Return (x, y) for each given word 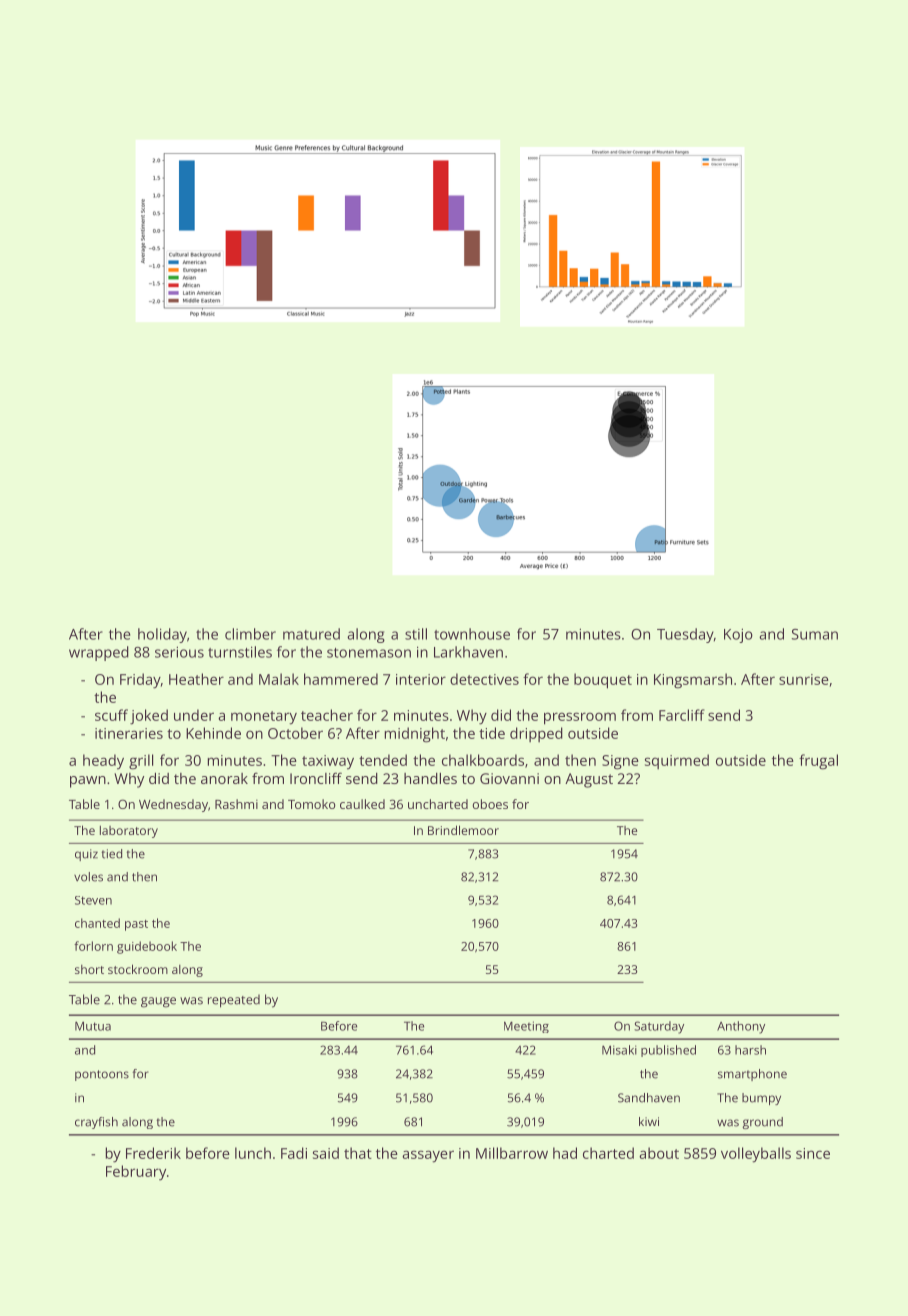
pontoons (102, 1075)
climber (250, 634)
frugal (818, 762)
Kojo (738, 635)
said (326, 1153)
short (89, 969)
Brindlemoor (463, 830)
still (416, 634)
